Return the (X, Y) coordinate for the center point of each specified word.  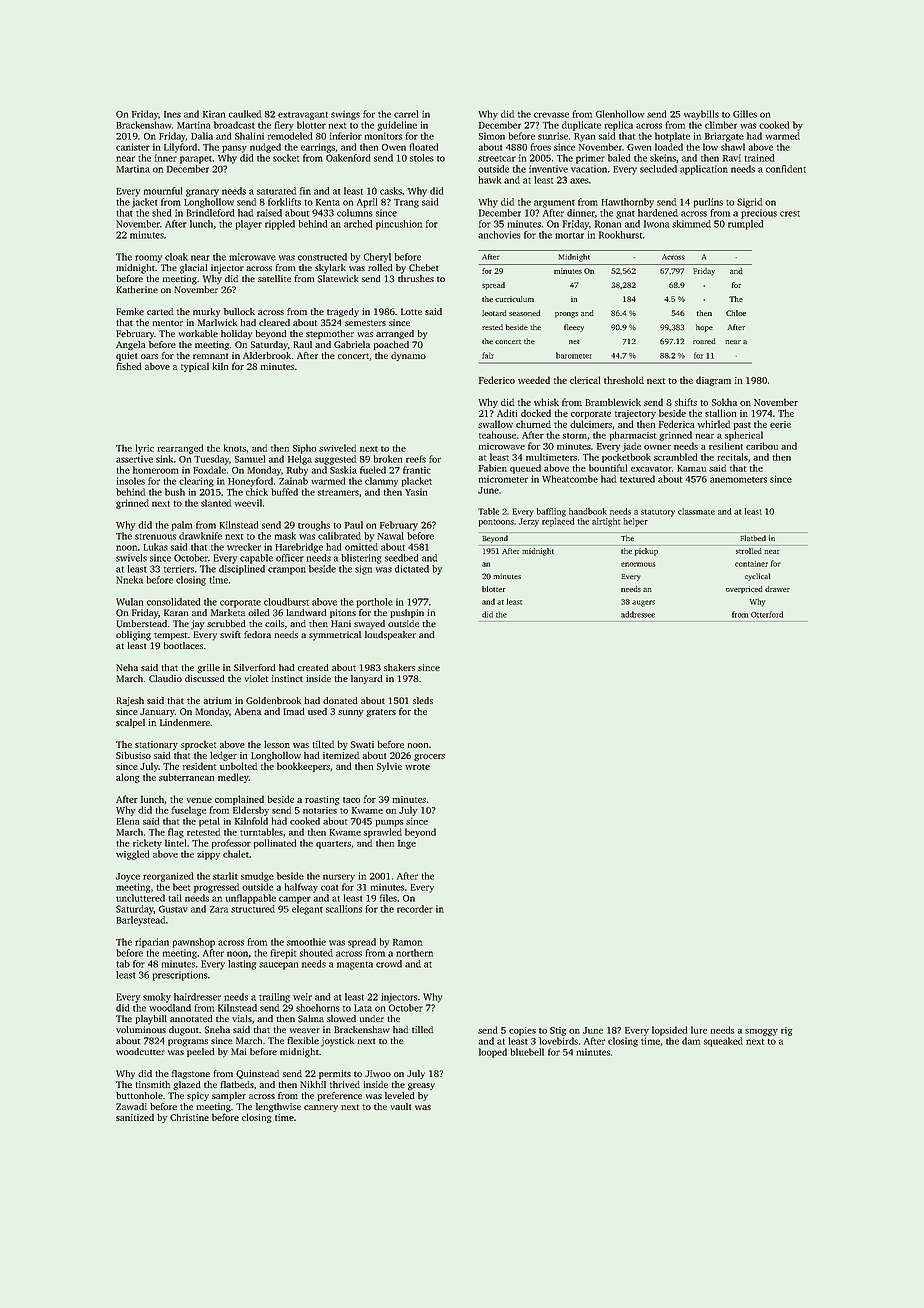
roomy (148, 259)
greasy (421, 1086)
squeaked (723, 1042)
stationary (156, 745)
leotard (494, 313)
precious (759, 214)
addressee (638, 614)
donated (340, 700)
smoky (157, 998)
